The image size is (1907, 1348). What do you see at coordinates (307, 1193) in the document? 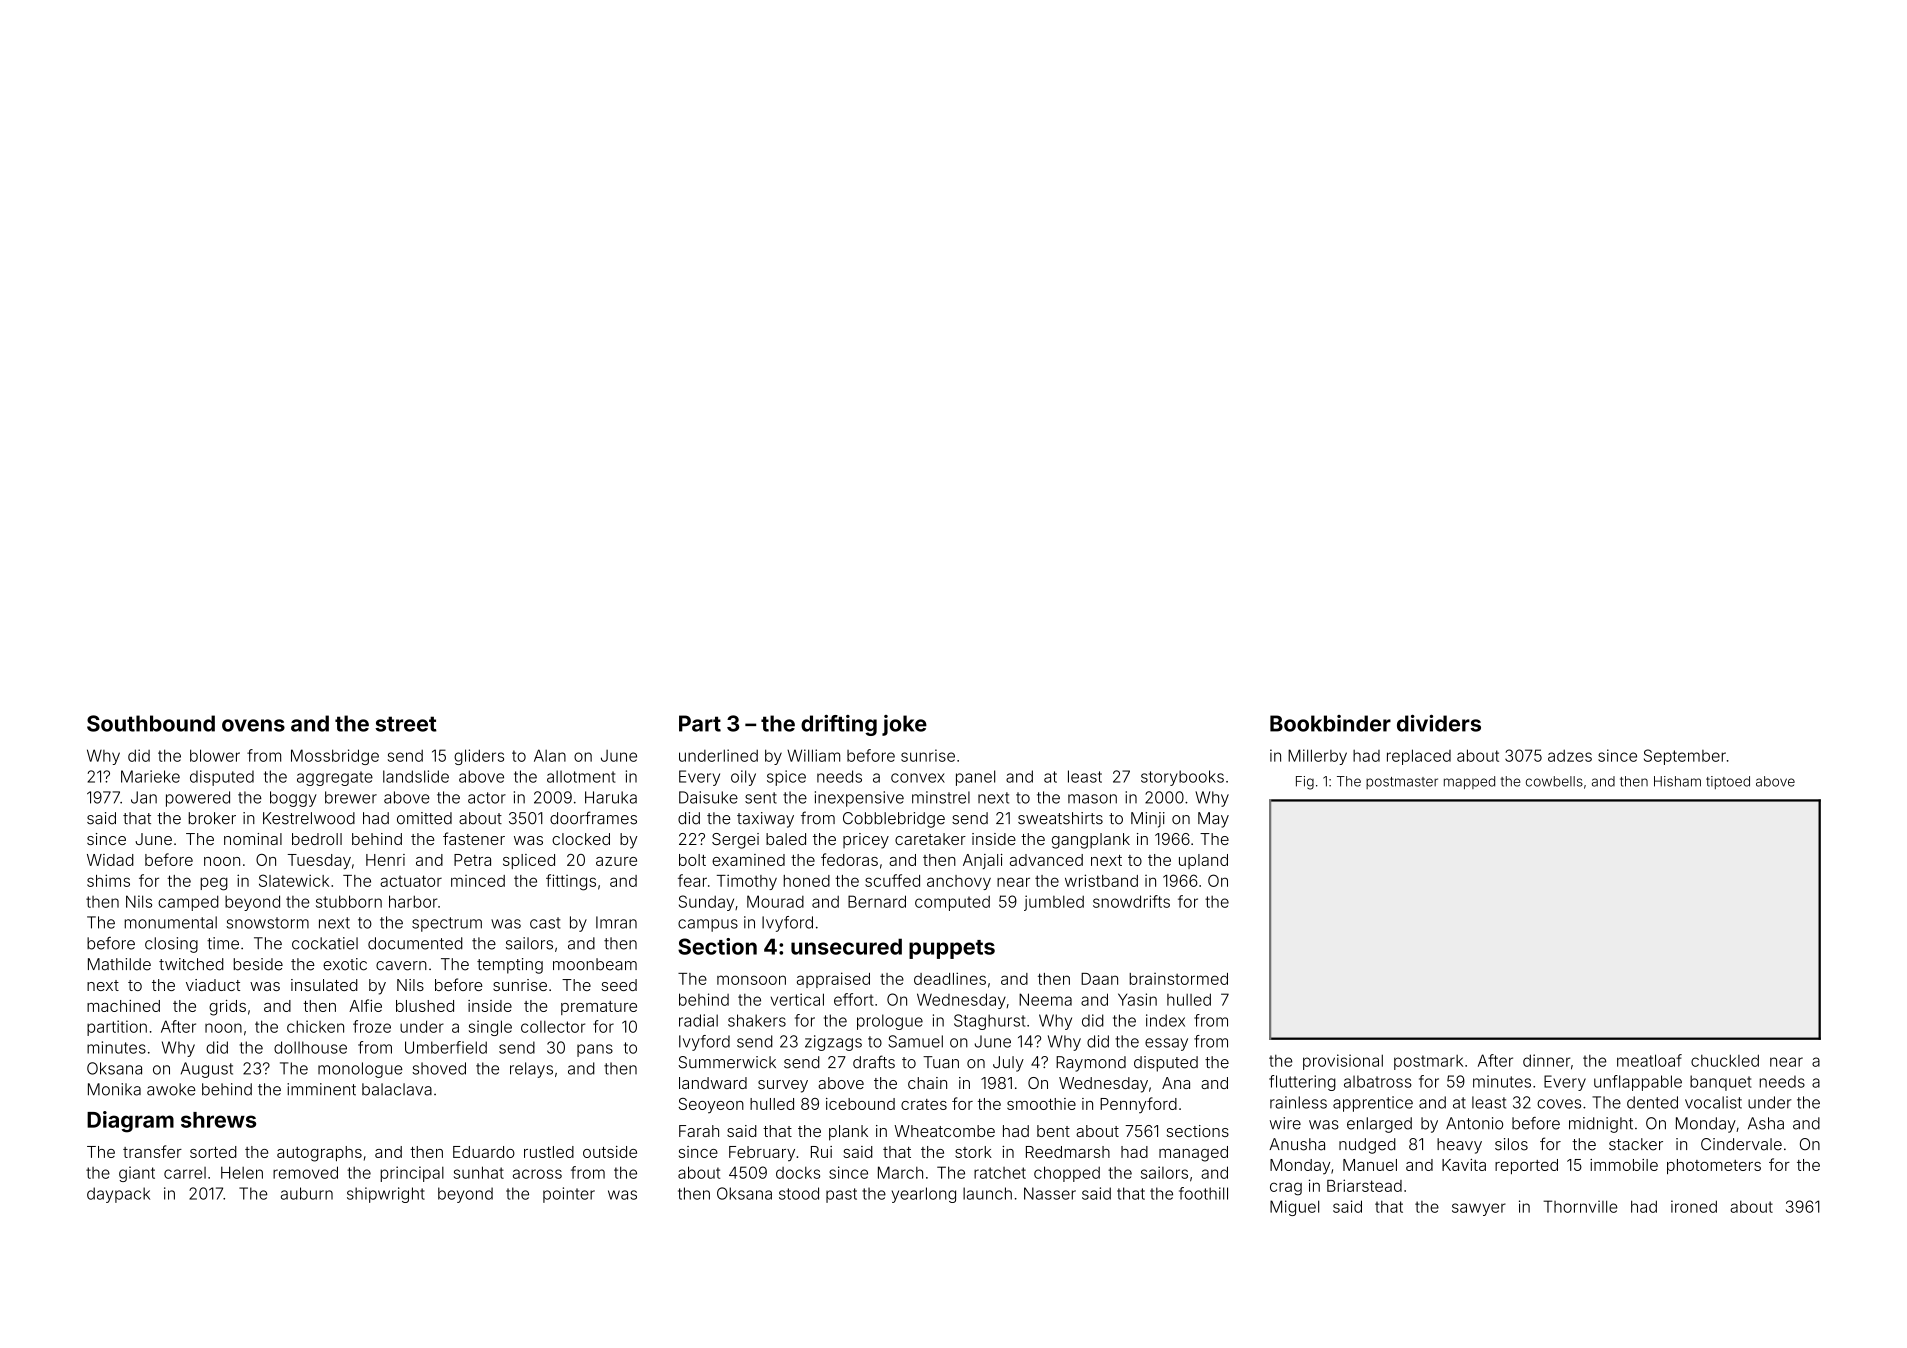
I see `auburn` at bounding box center [307, 1193].
